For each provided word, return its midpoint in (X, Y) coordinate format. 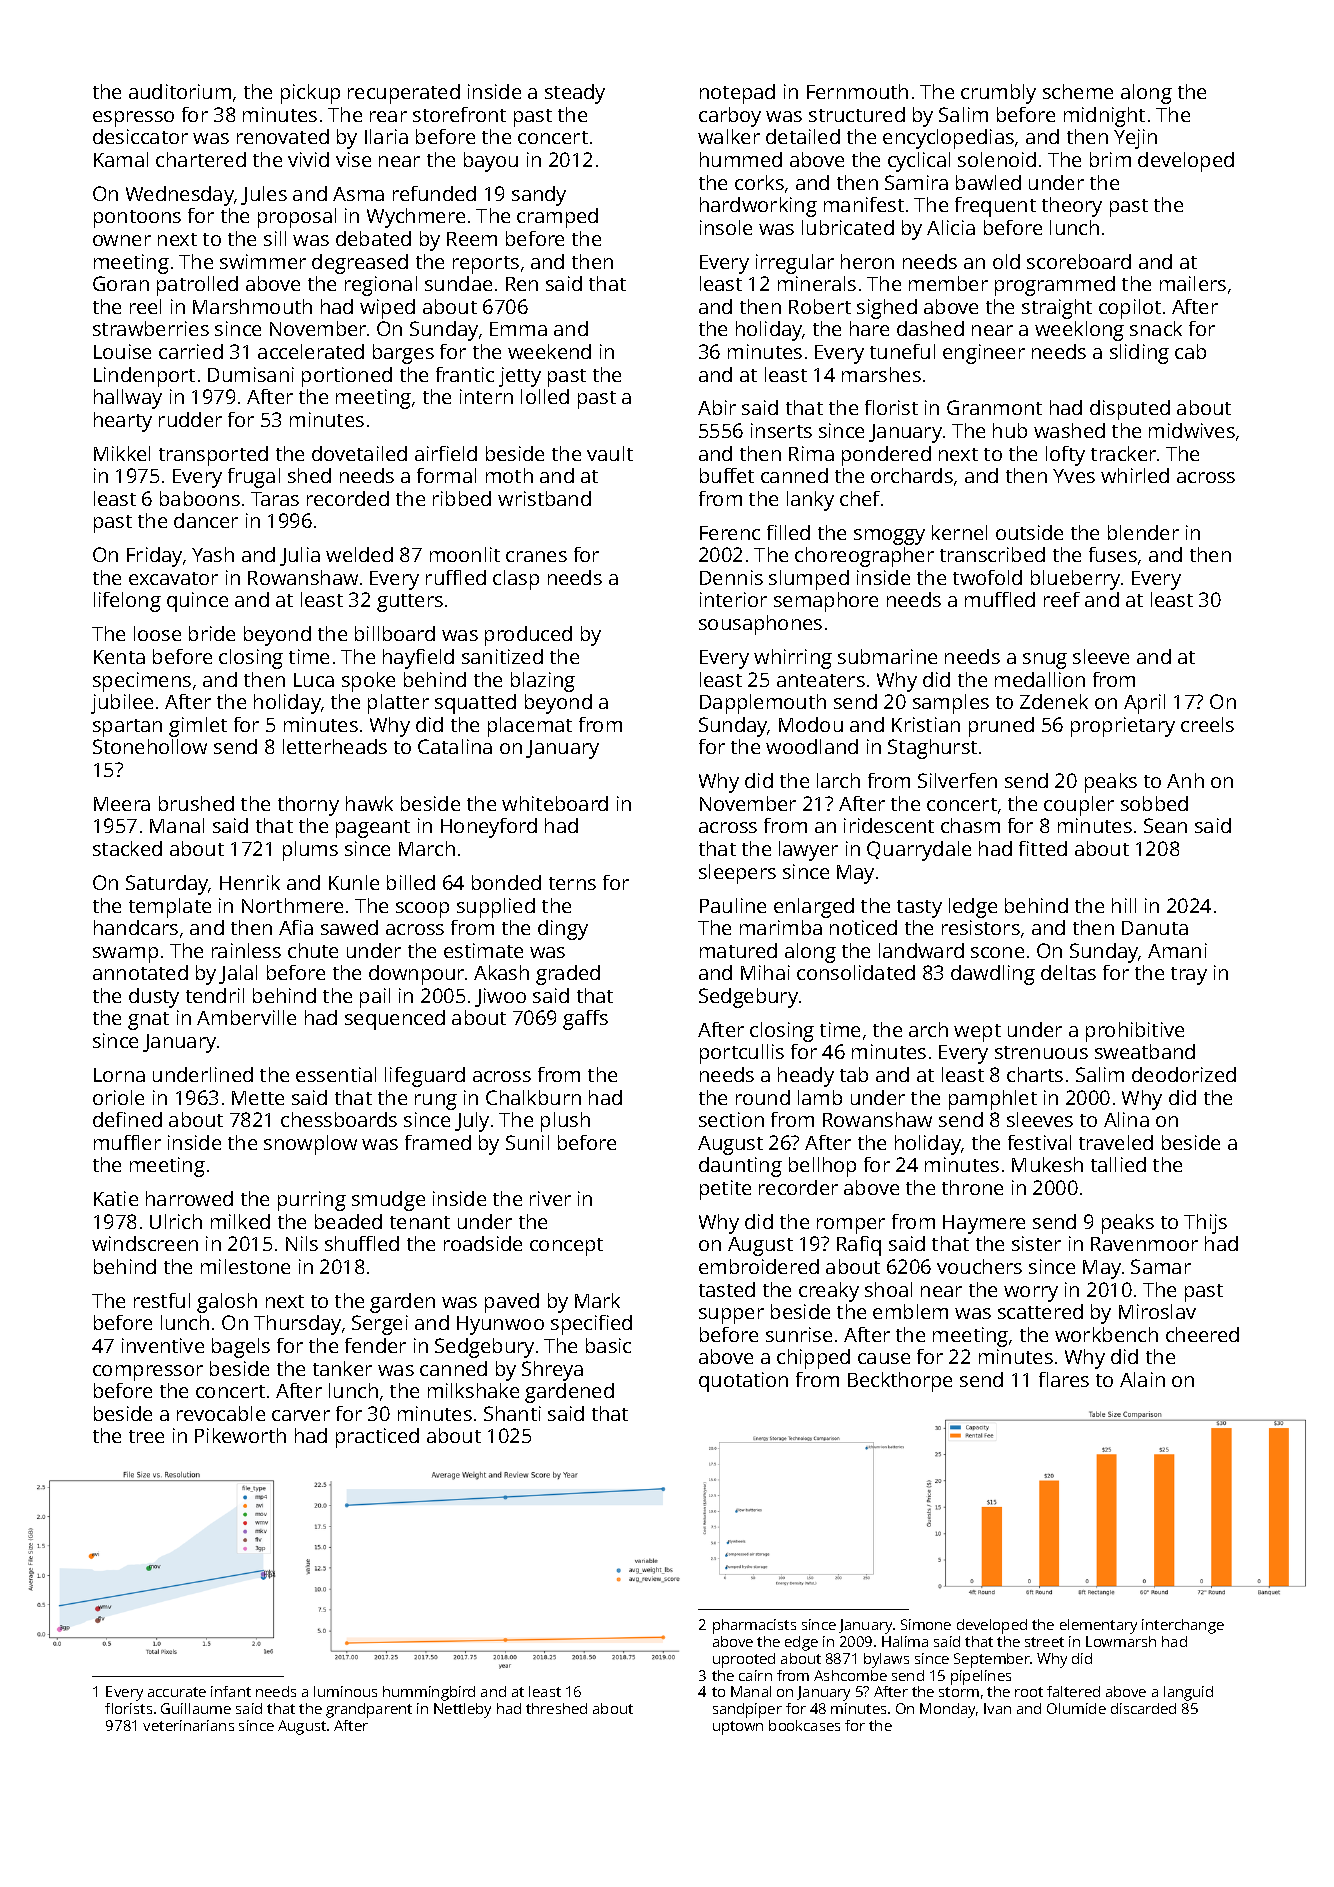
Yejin (1135, 139)
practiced (377, 1438)
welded (359, 554)
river (550, 1198)
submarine (887, 656)
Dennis (731, 577)
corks (759, 182)
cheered (1202, 1334)
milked (240, 1221)
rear (388, 116)
